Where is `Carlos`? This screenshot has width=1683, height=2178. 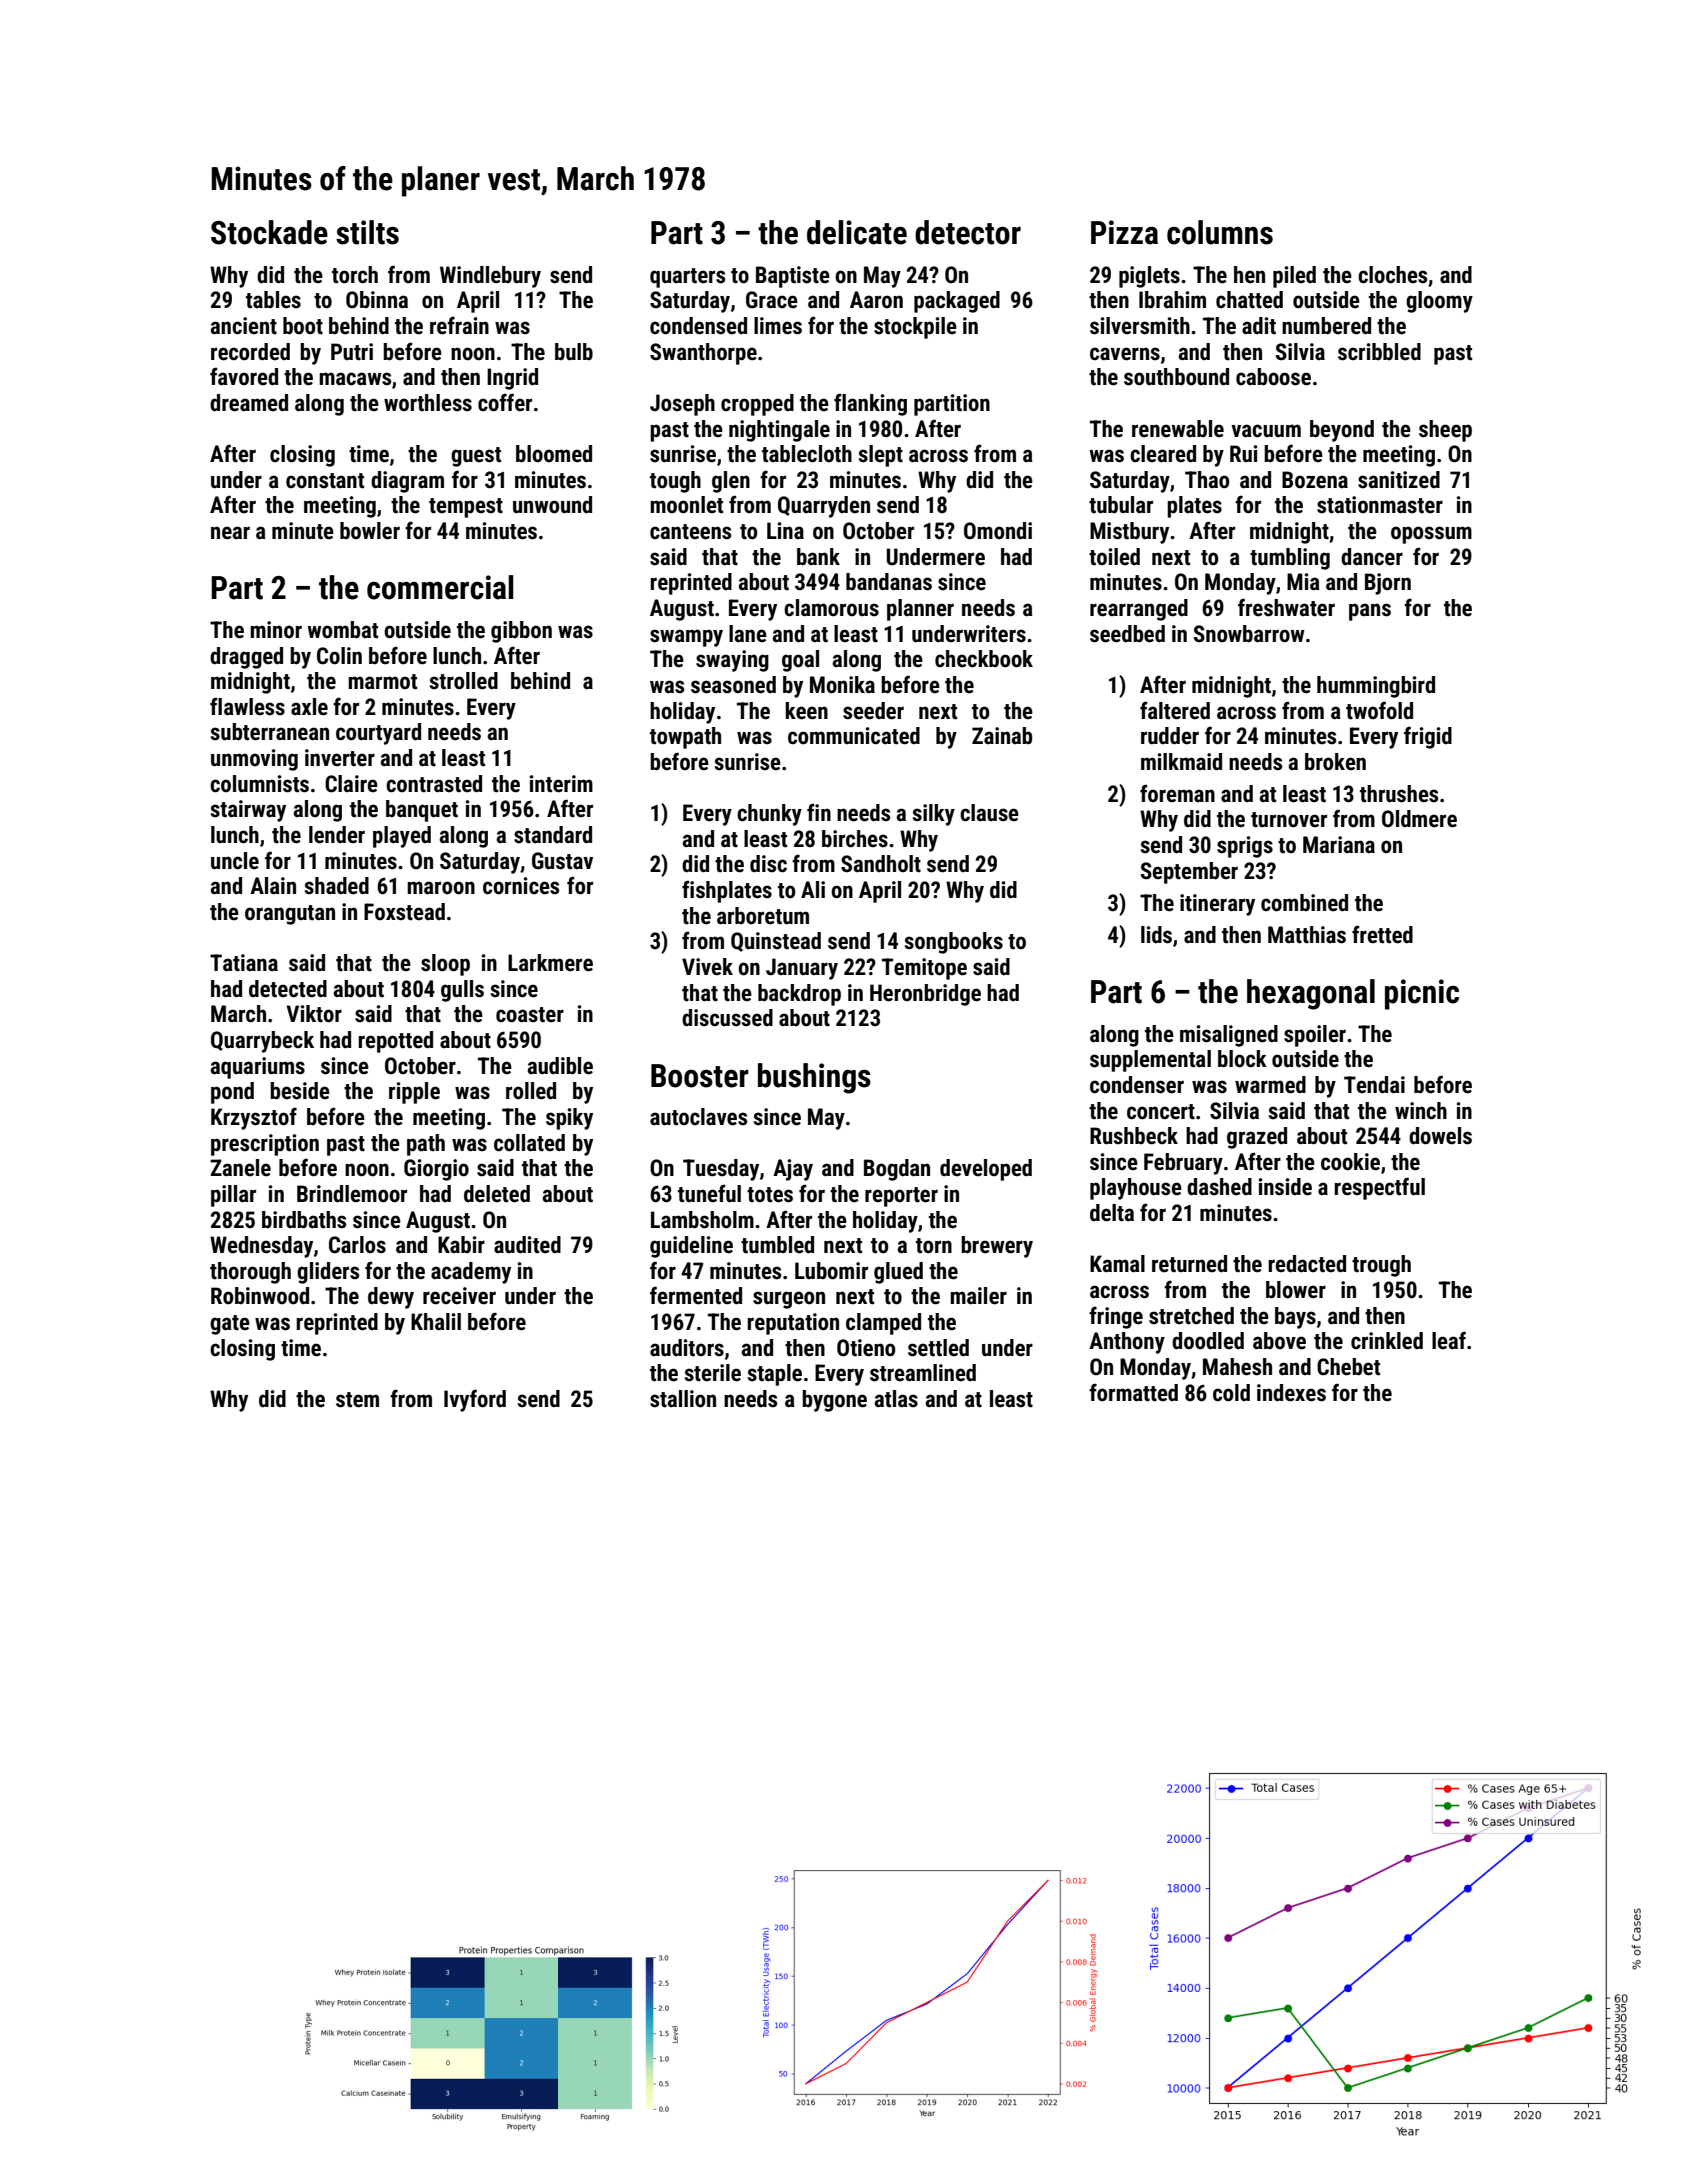 Carlos is located at coordinates (357, 1245).
